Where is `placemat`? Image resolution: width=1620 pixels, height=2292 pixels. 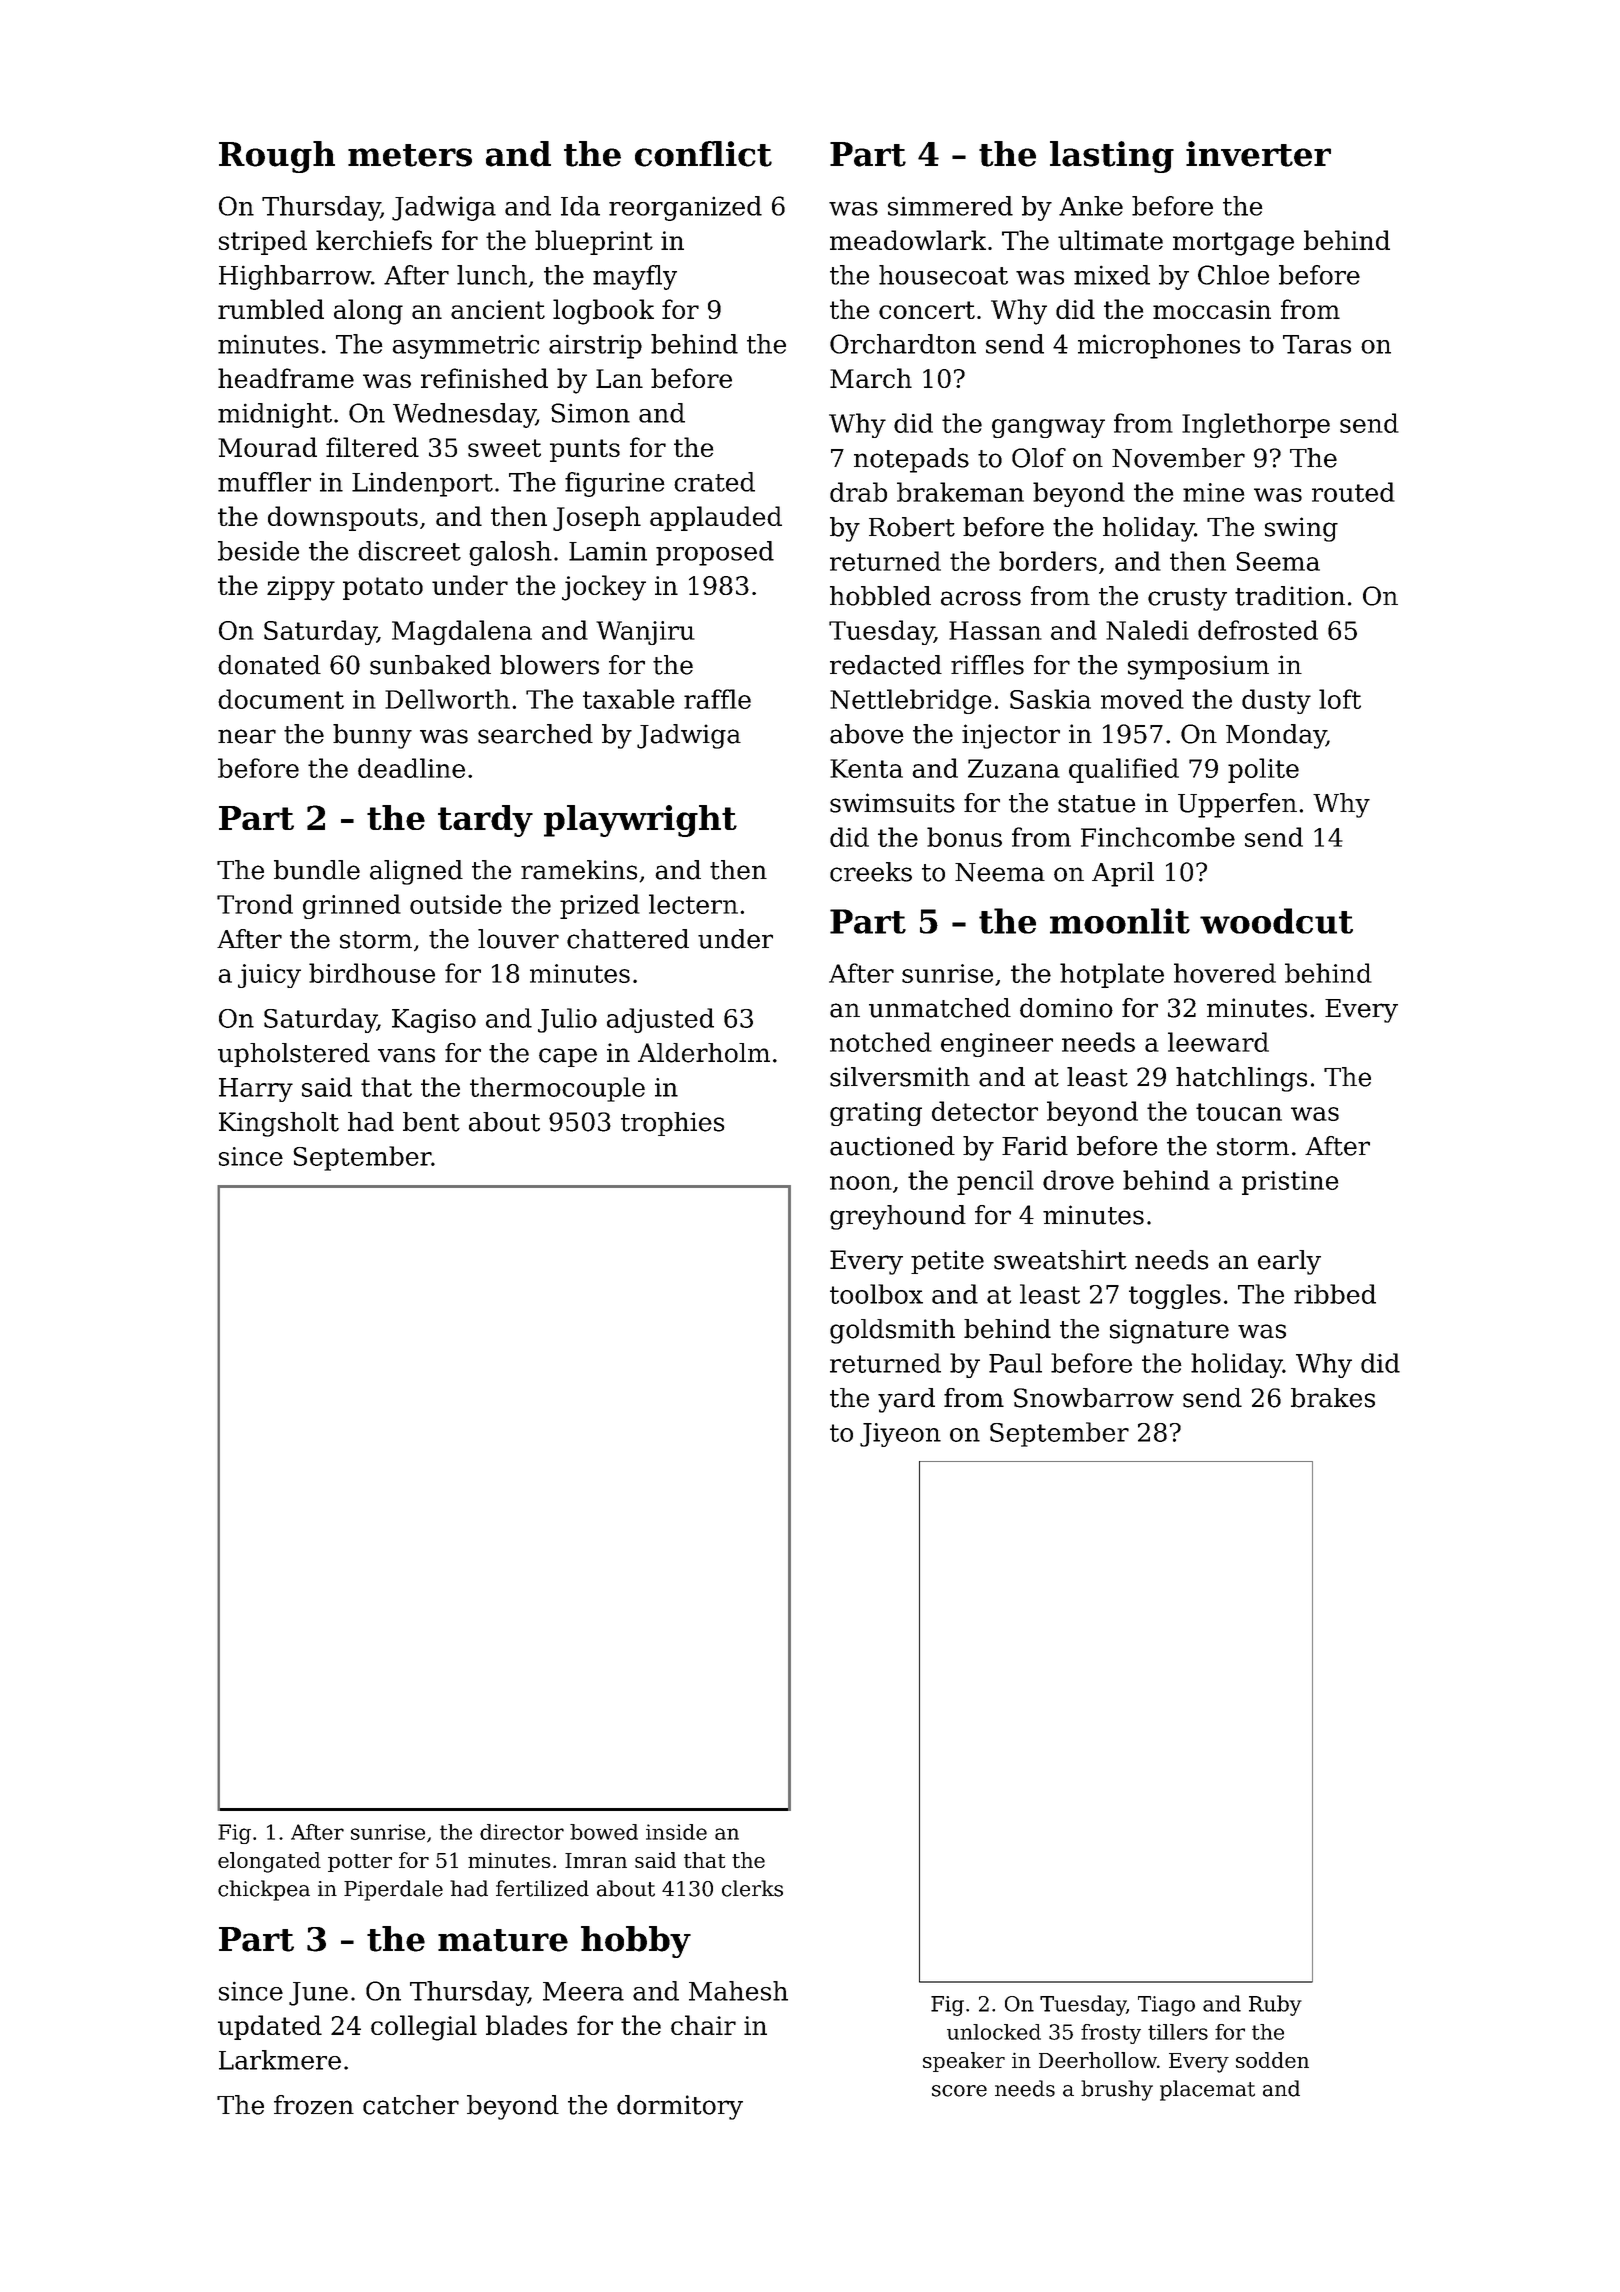 placemat is located at coordinates (1207, 2090).
